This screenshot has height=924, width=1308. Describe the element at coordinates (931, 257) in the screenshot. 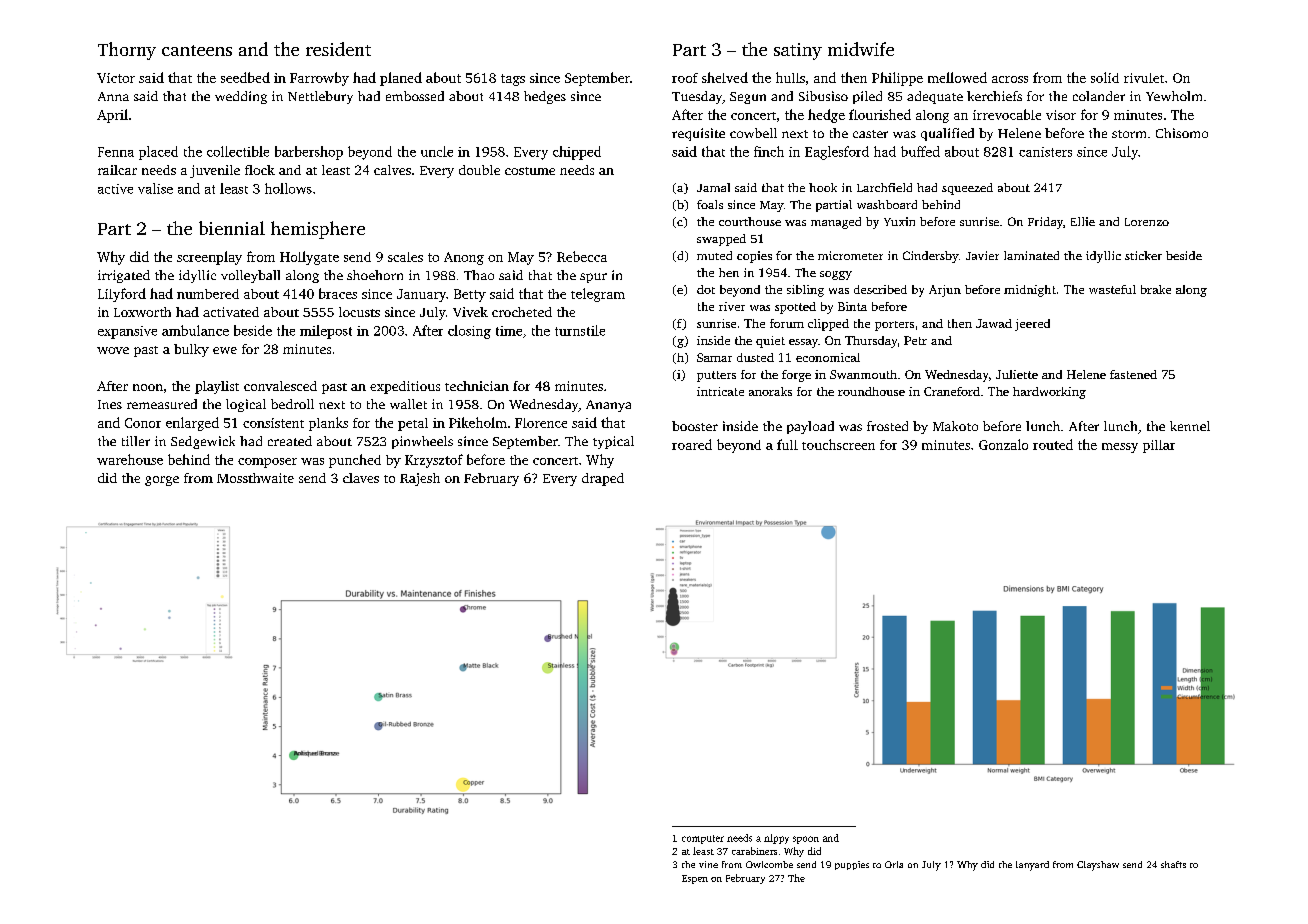

I see `Cindersby` at that location.
